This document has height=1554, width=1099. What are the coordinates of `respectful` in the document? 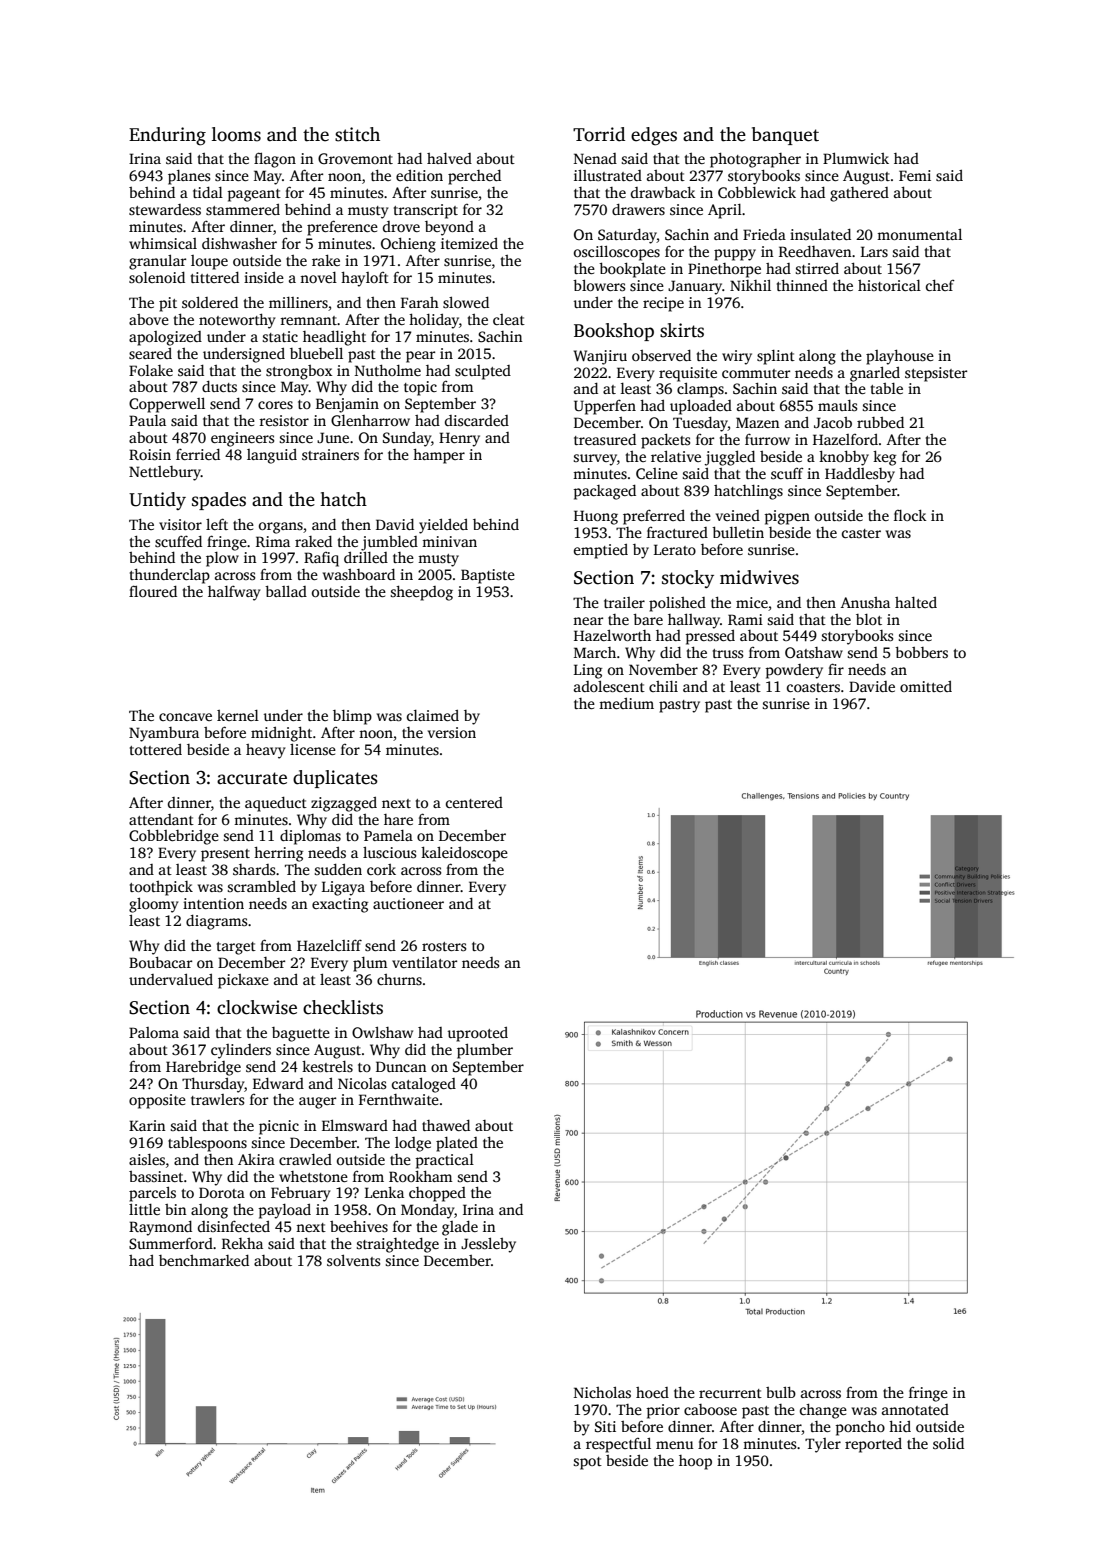 It's located at (618, 1445).
